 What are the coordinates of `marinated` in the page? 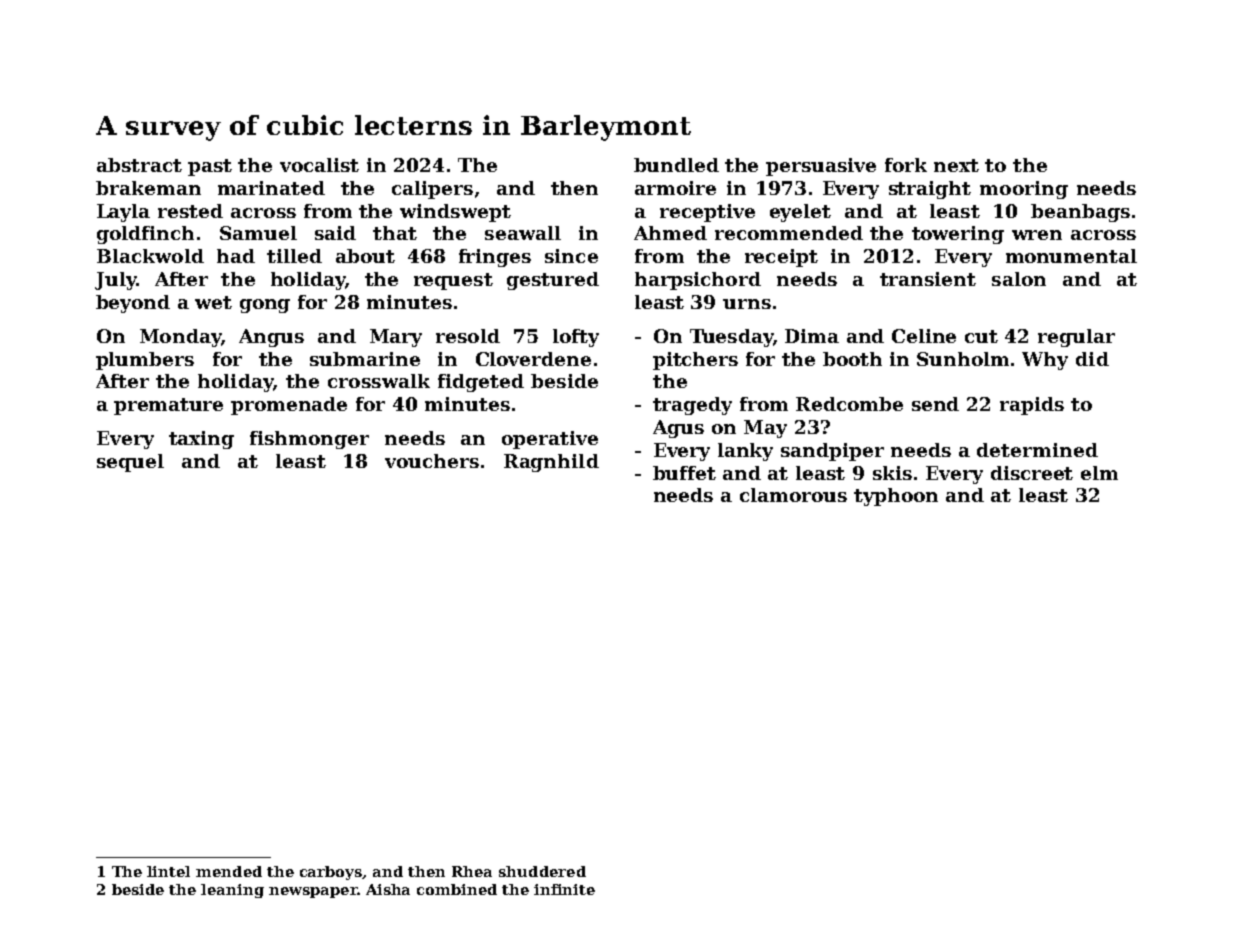 It's located at (271, 188).
